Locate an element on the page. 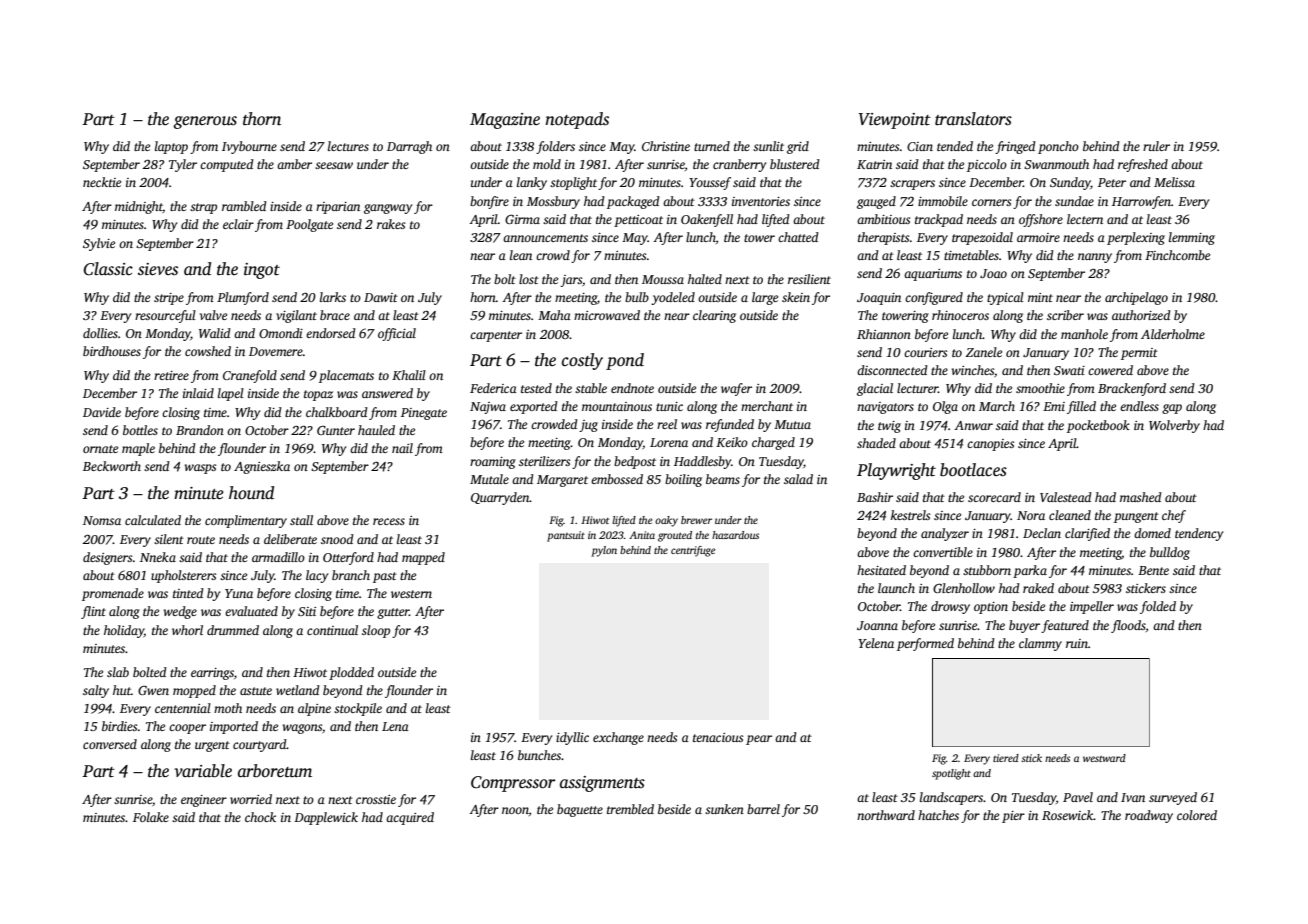 Image resolution: width=1308 pixels, height=924 pixels. dollies is located at coordinates (100, 333).
